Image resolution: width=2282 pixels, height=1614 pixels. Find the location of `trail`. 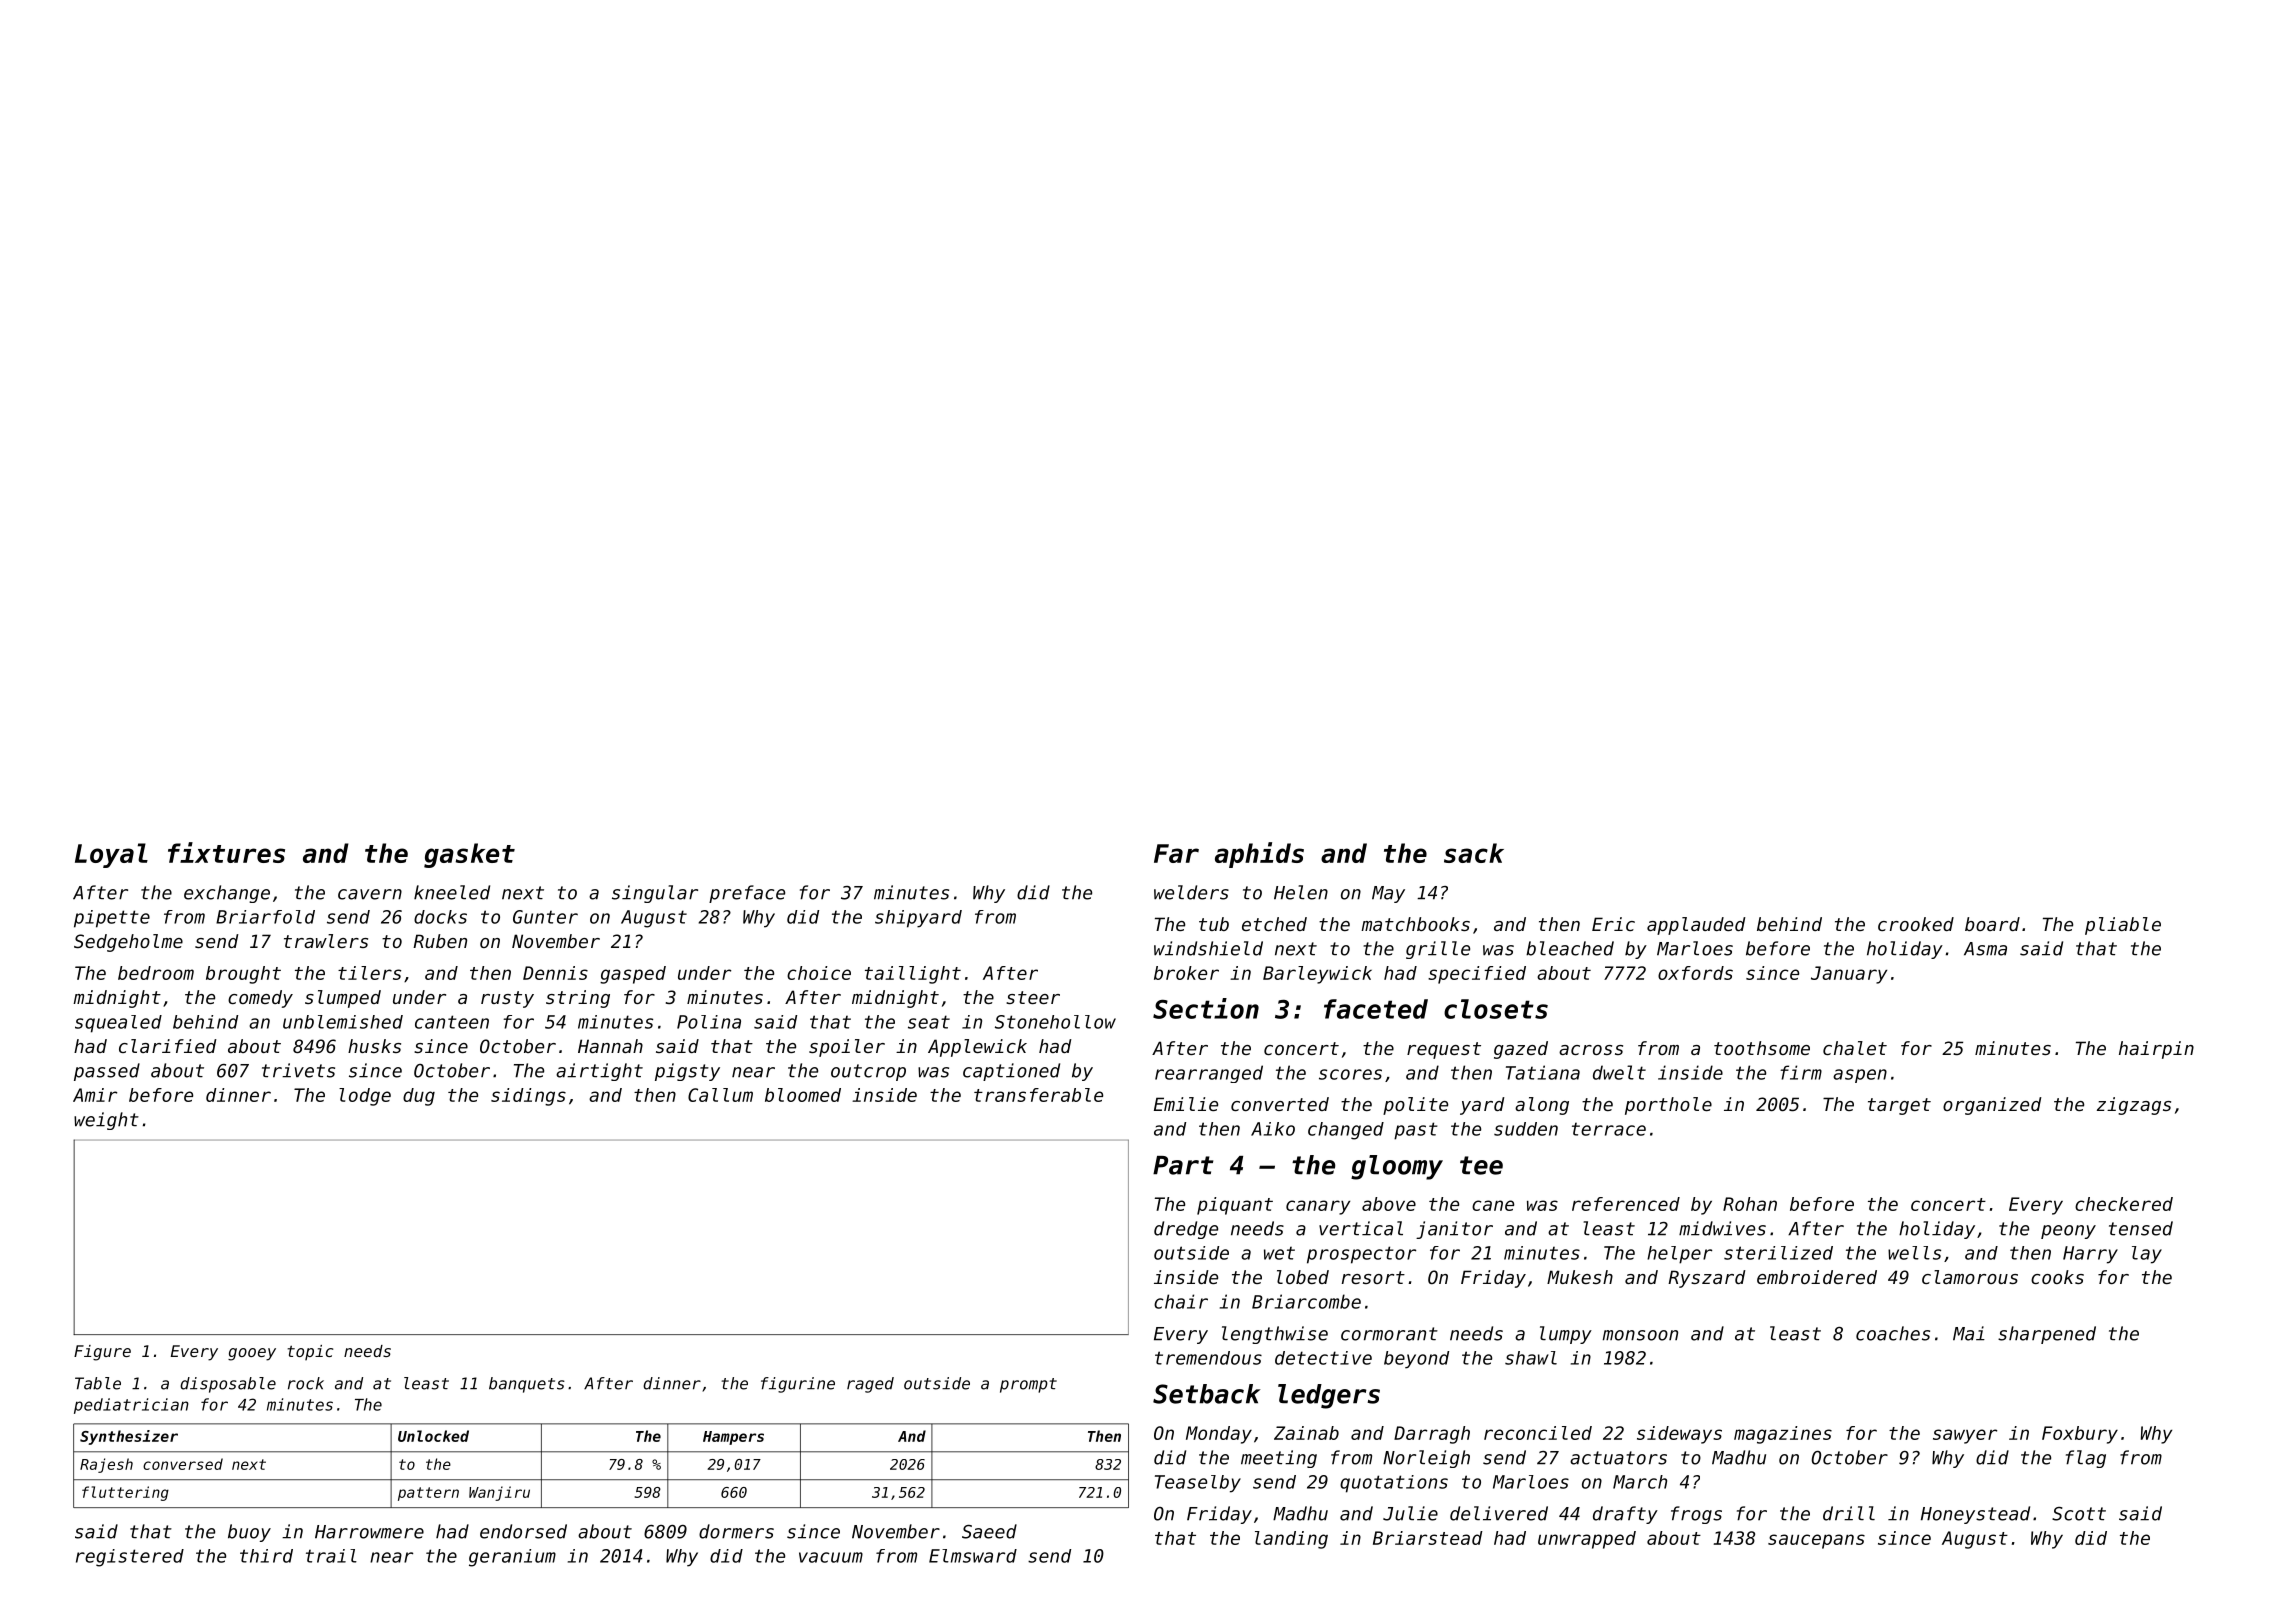

trail is located at coordinates (331, 1556).
